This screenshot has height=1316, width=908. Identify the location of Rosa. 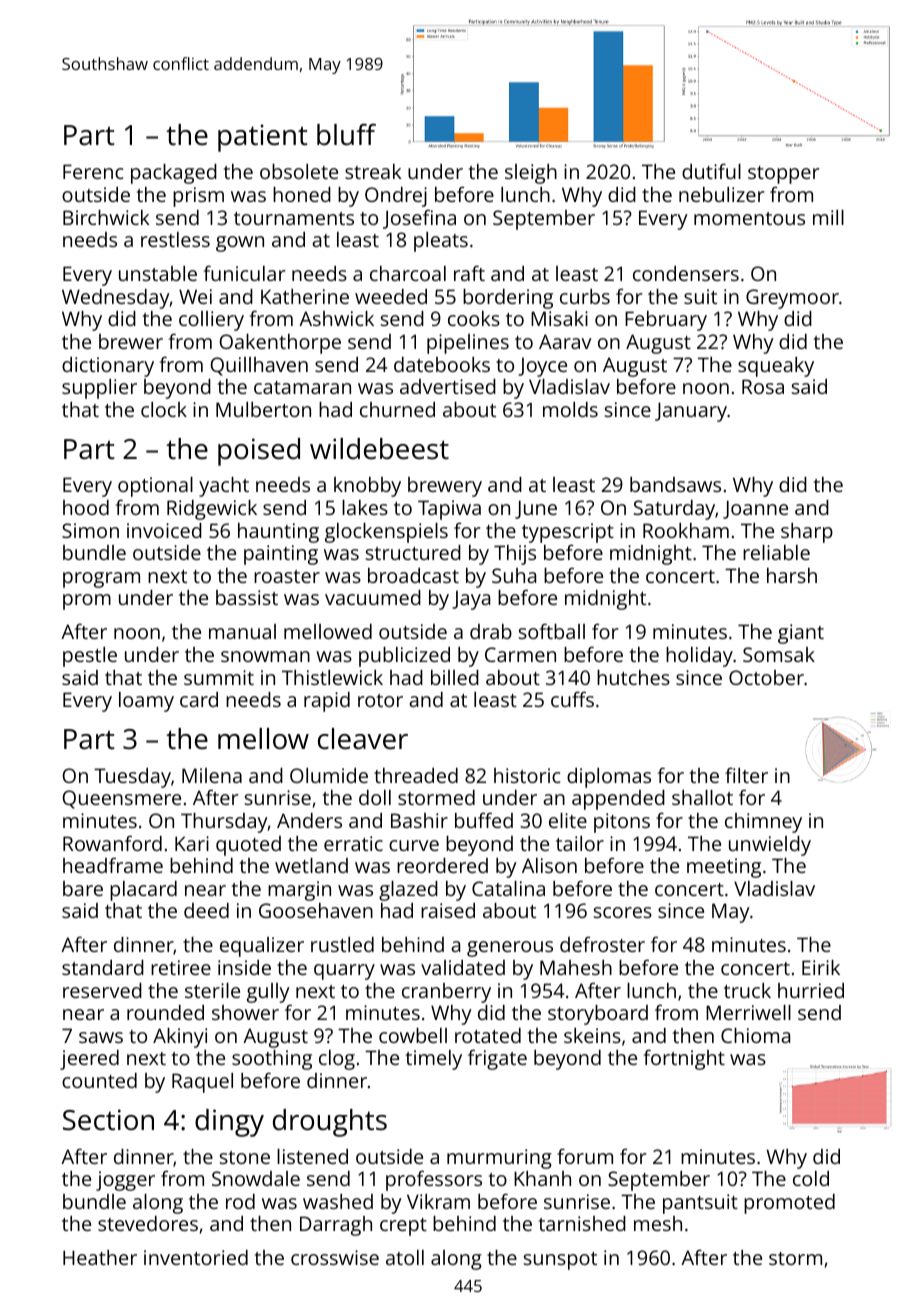
(763, 386).
